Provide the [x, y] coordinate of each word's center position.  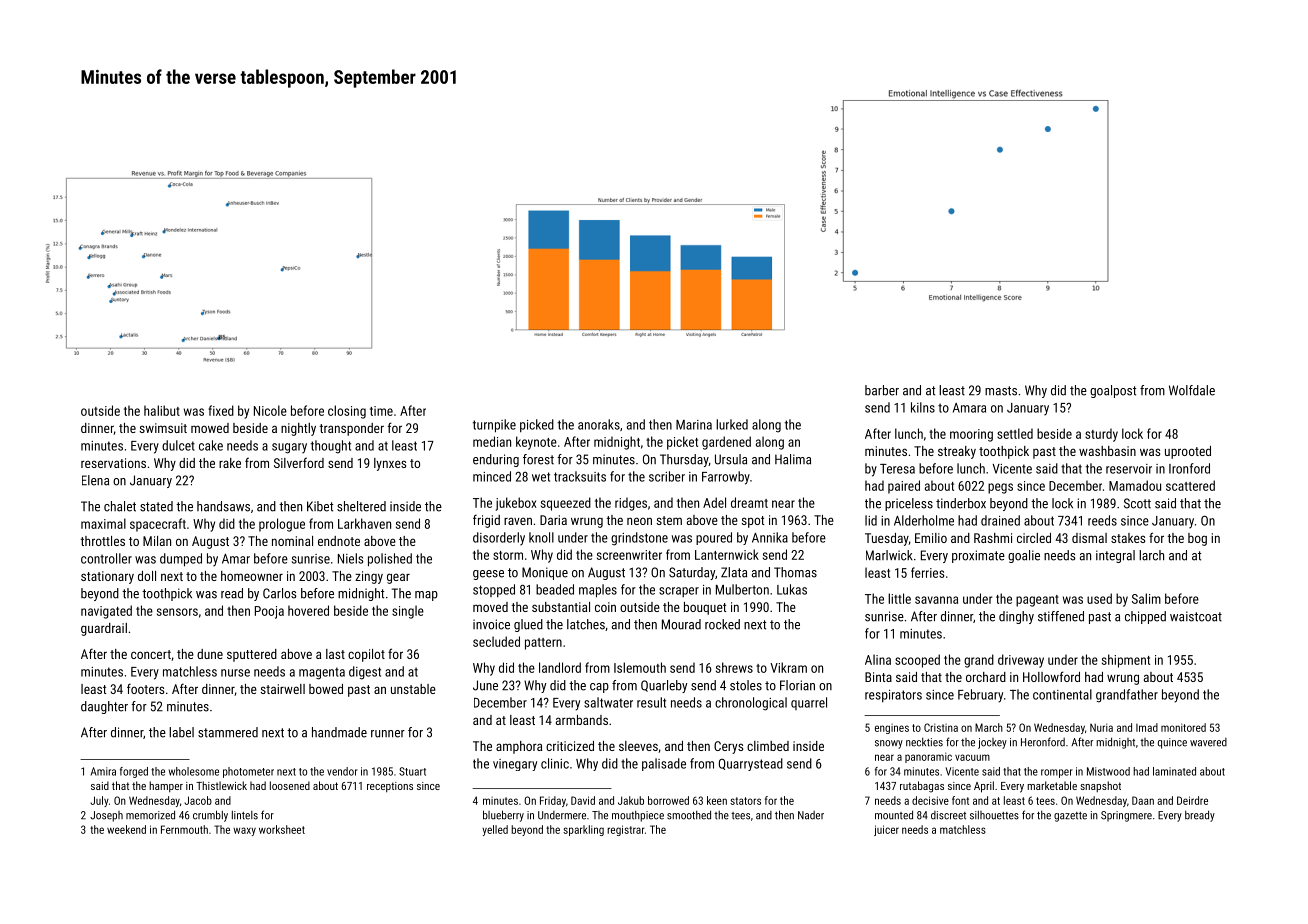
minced [492, 476]
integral [1115, 556]
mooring [971, 435]
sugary [289, 448]
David [583, 800]
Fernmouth [184, 829]
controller [106, 558]
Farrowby [726, 478]
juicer [886, 830]
